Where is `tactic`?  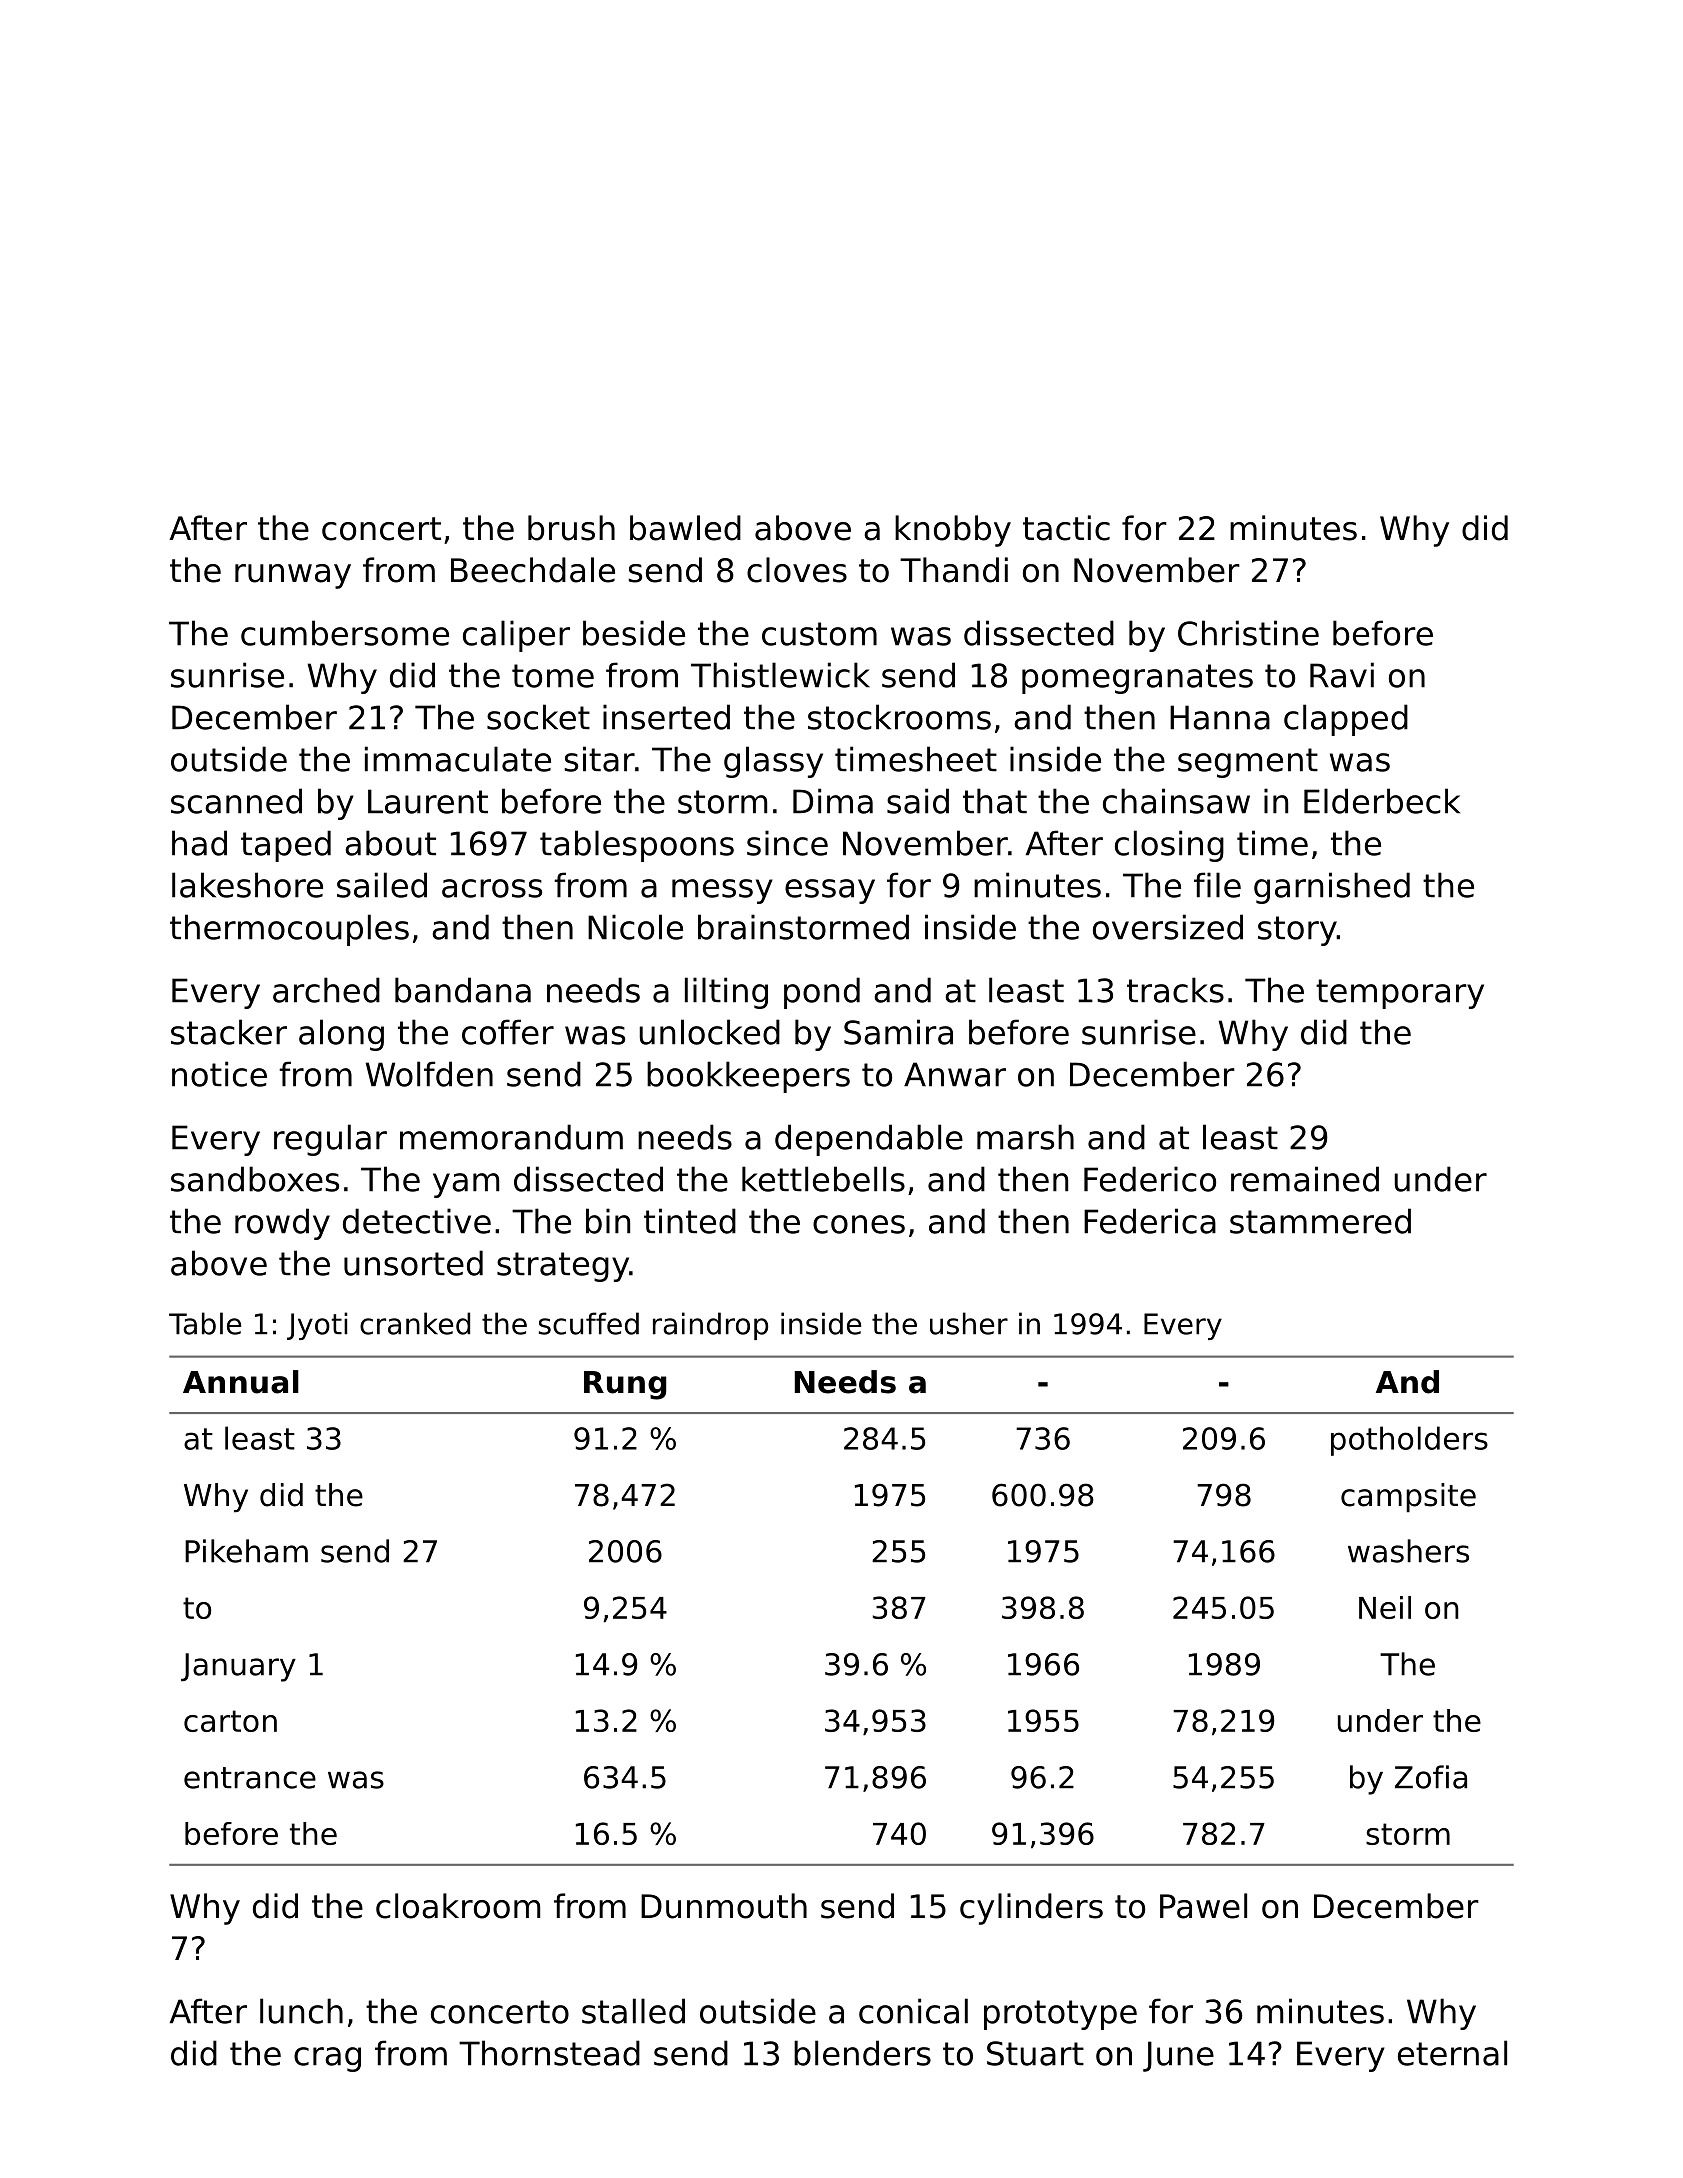 tactic is located at coordinates (1066, 528).
